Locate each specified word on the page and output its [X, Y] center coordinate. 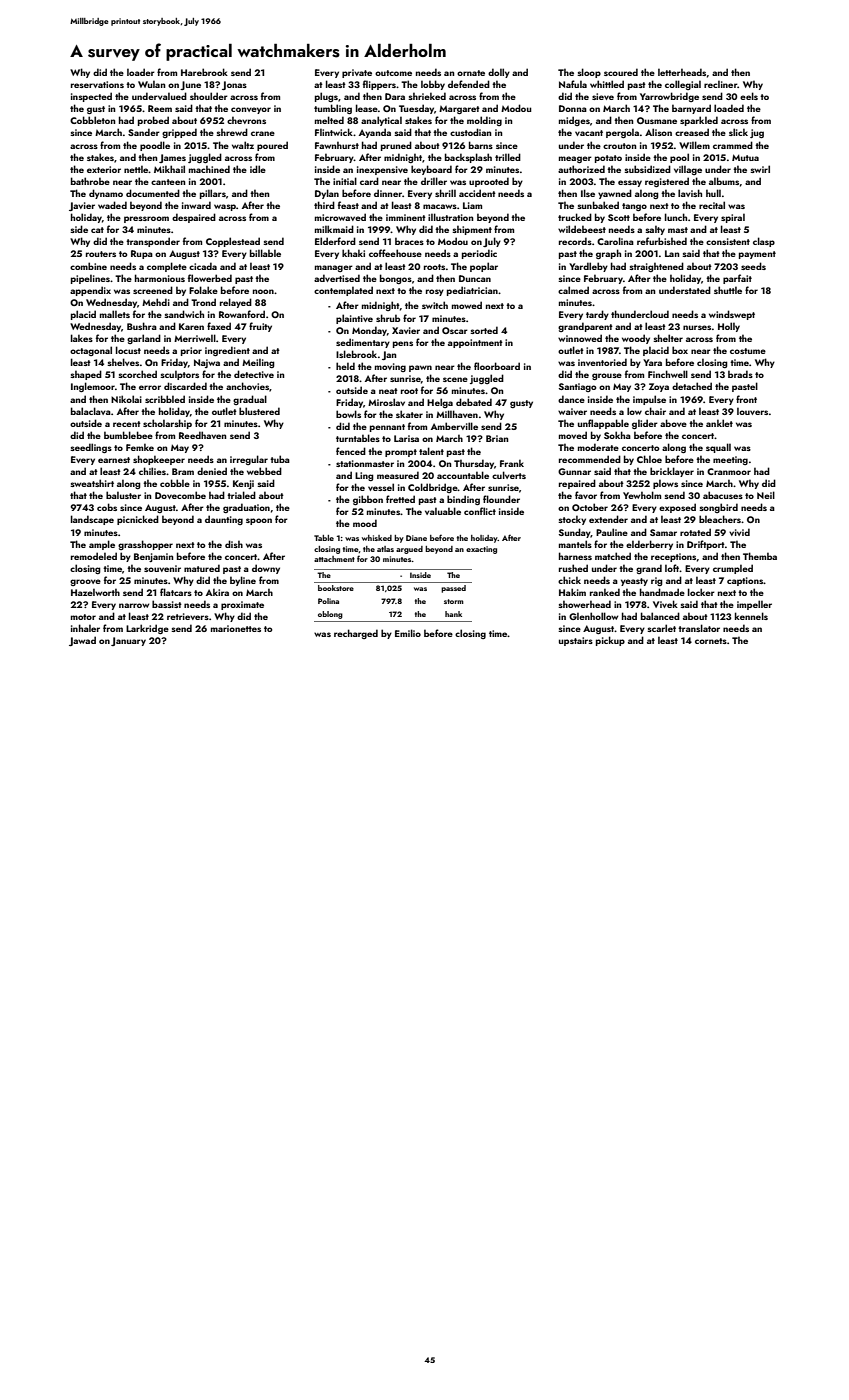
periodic [479, 254]
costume [748, 351]
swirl [760, 169]
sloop [589, 73]
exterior [104, 169]
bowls [348, 414]
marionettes [236, 628]
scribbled [165, 399]
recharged [356, 634]
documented [153, 193]
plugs [326, 97]
